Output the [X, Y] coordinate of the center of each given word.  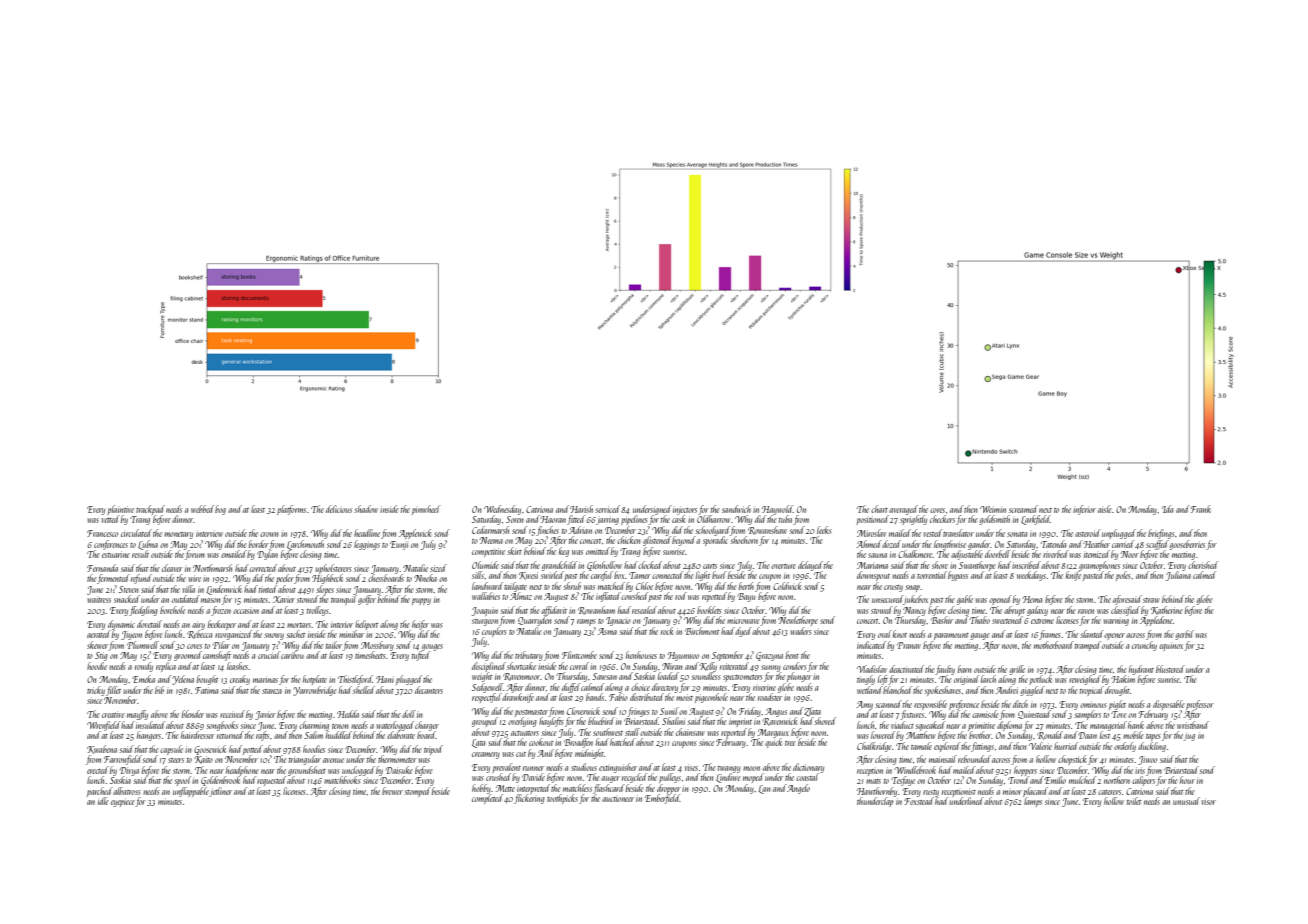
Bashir [942, 620]
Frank [1200, 509]
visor [1209, 801]
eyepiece [123, 802]
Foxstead [919, 801]
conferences [111, 545]
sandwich [736, 509]
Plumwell [143, 645]
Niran [672, 666]
